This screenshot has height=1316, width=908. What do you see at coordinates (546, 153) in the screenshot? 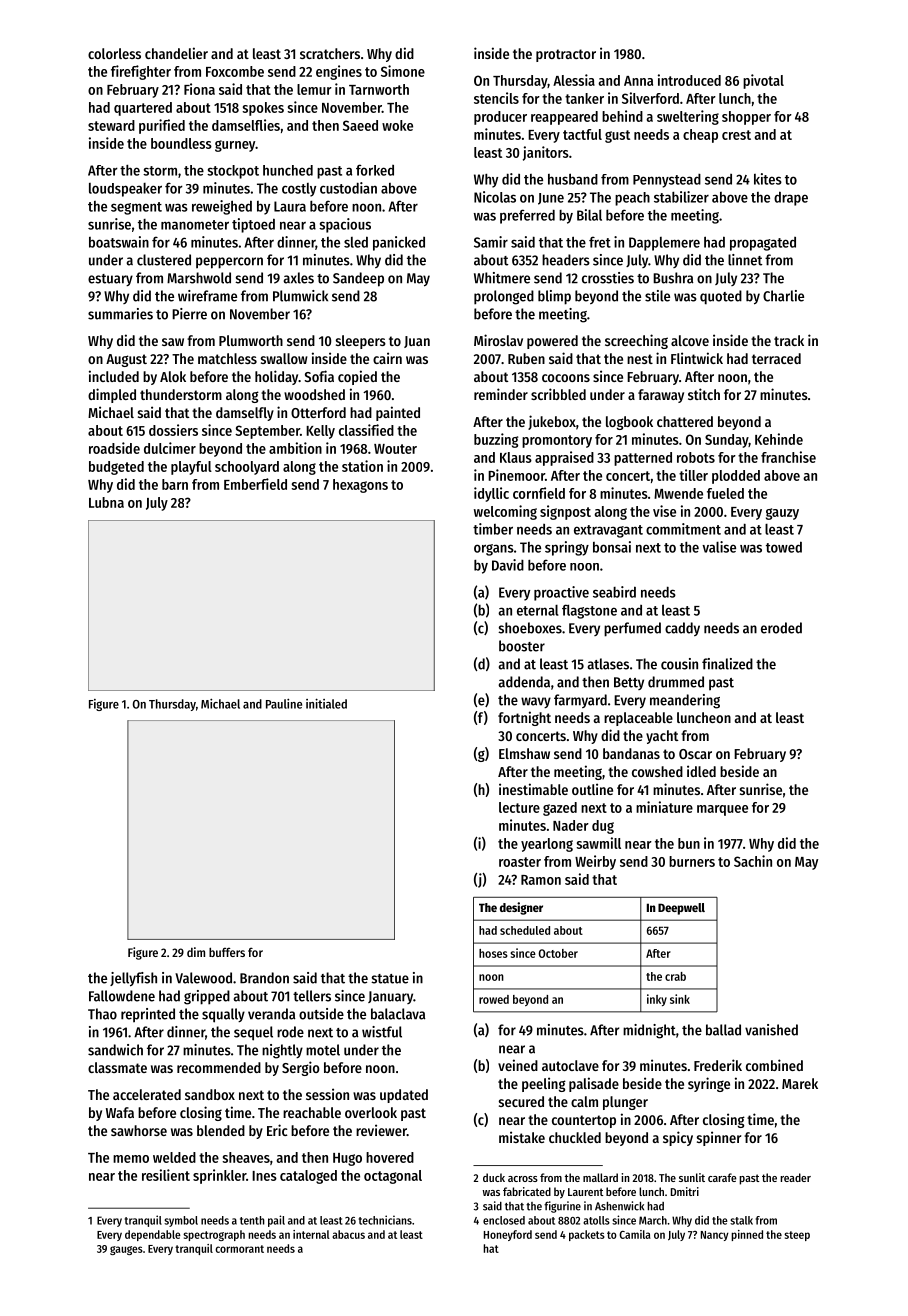
I see `janitors` at bounding box center [546, 153].
